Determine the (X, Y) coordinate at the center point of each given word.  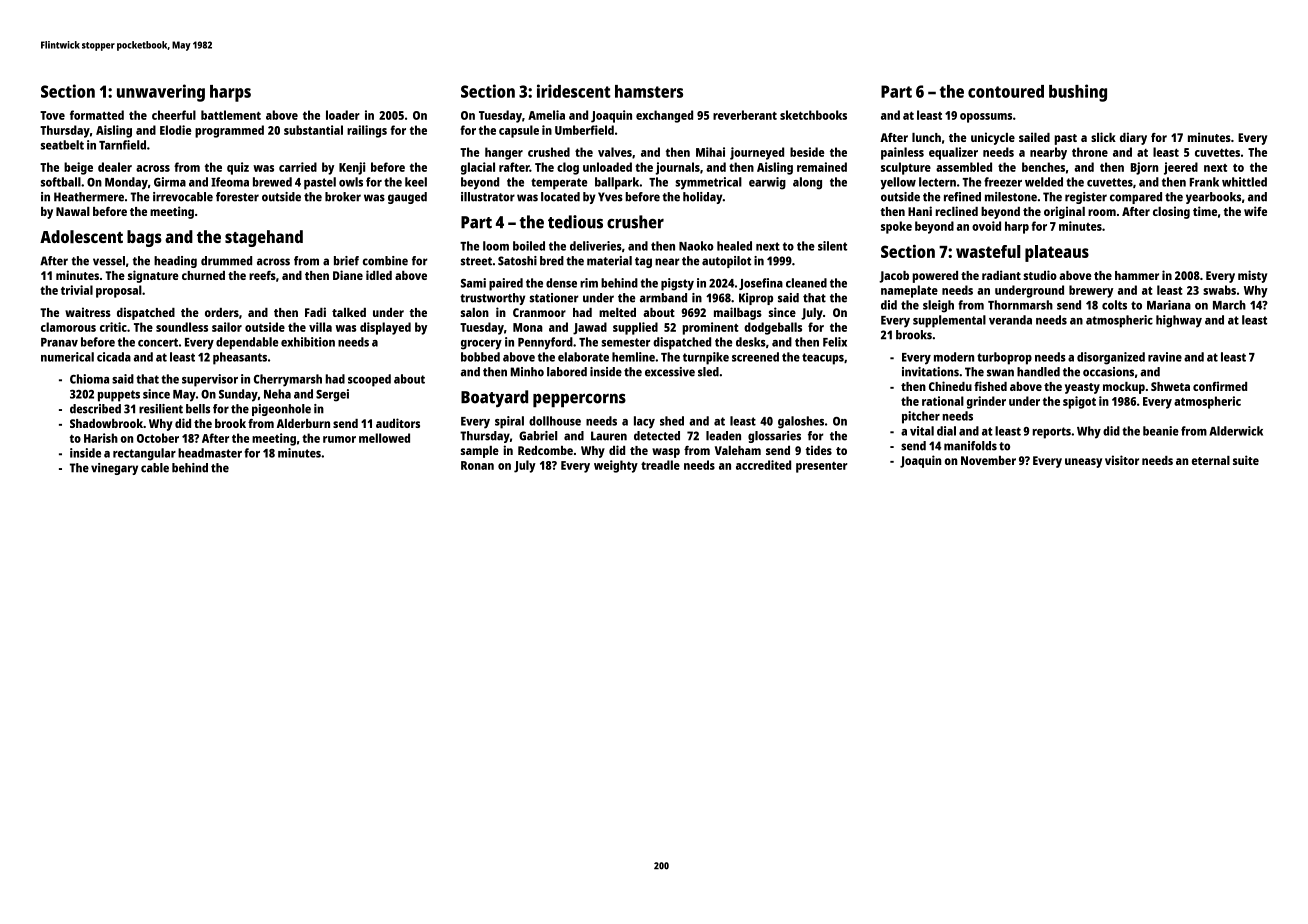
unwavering (161, 93)
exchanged (664, 116)
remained (822, 167)
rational (943, 401)
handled (1038, 372)
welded (1044, 182)
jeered (1181, 168)
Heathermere (89, 197)
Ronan (477, 465)
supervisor (210, 380)
